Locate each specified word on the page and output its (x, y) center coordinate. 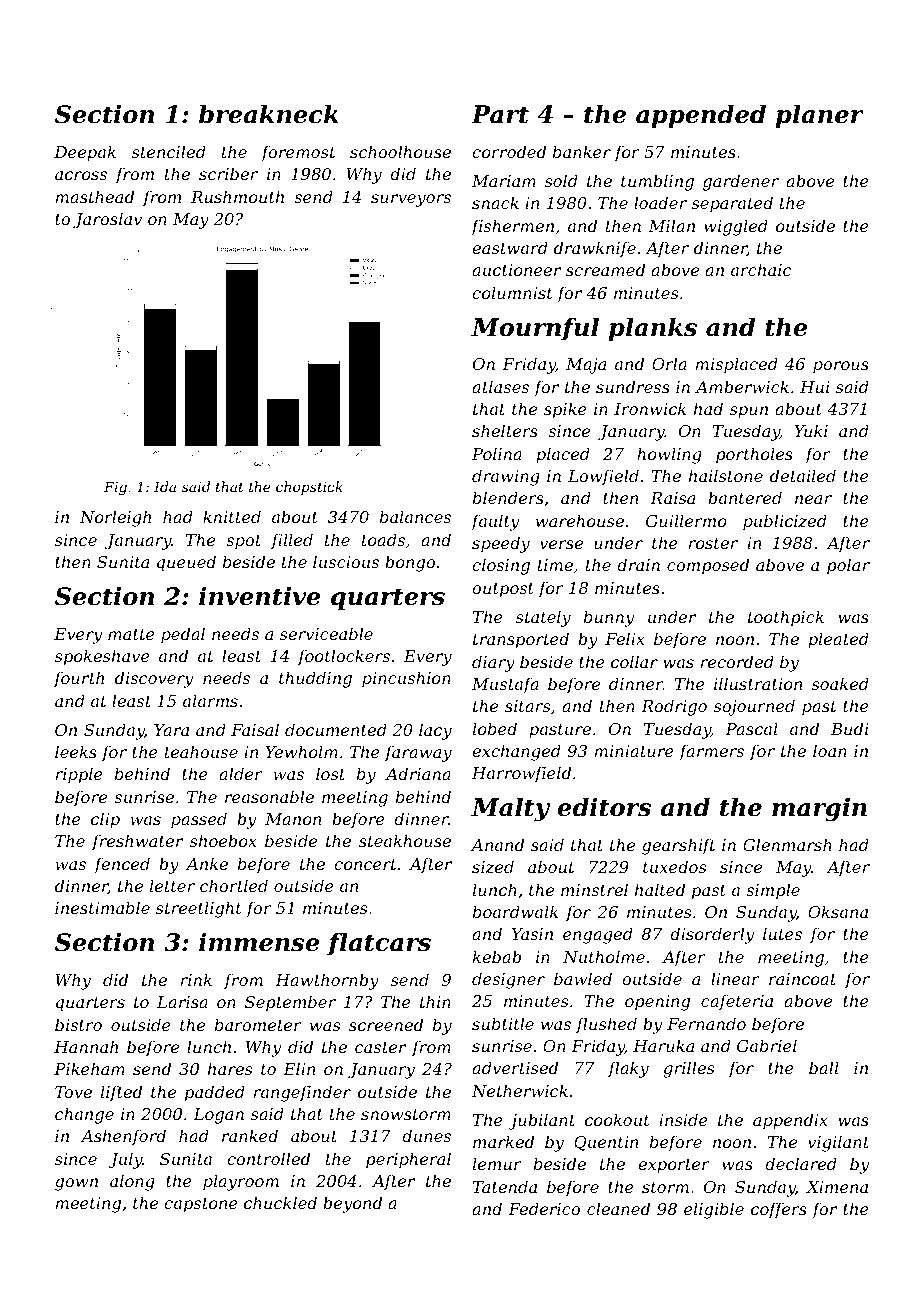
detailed (803, 475)
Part (500, 114)
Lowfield (603, 477)
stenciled (169, 151)
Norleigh (115, 518)
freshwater (137, 842)
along (132, 1182)
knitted (232, 516)
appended (701, 116)
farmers (711, 752)
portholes (754, 455)
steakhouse (405, 840)
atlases (500, 386)
